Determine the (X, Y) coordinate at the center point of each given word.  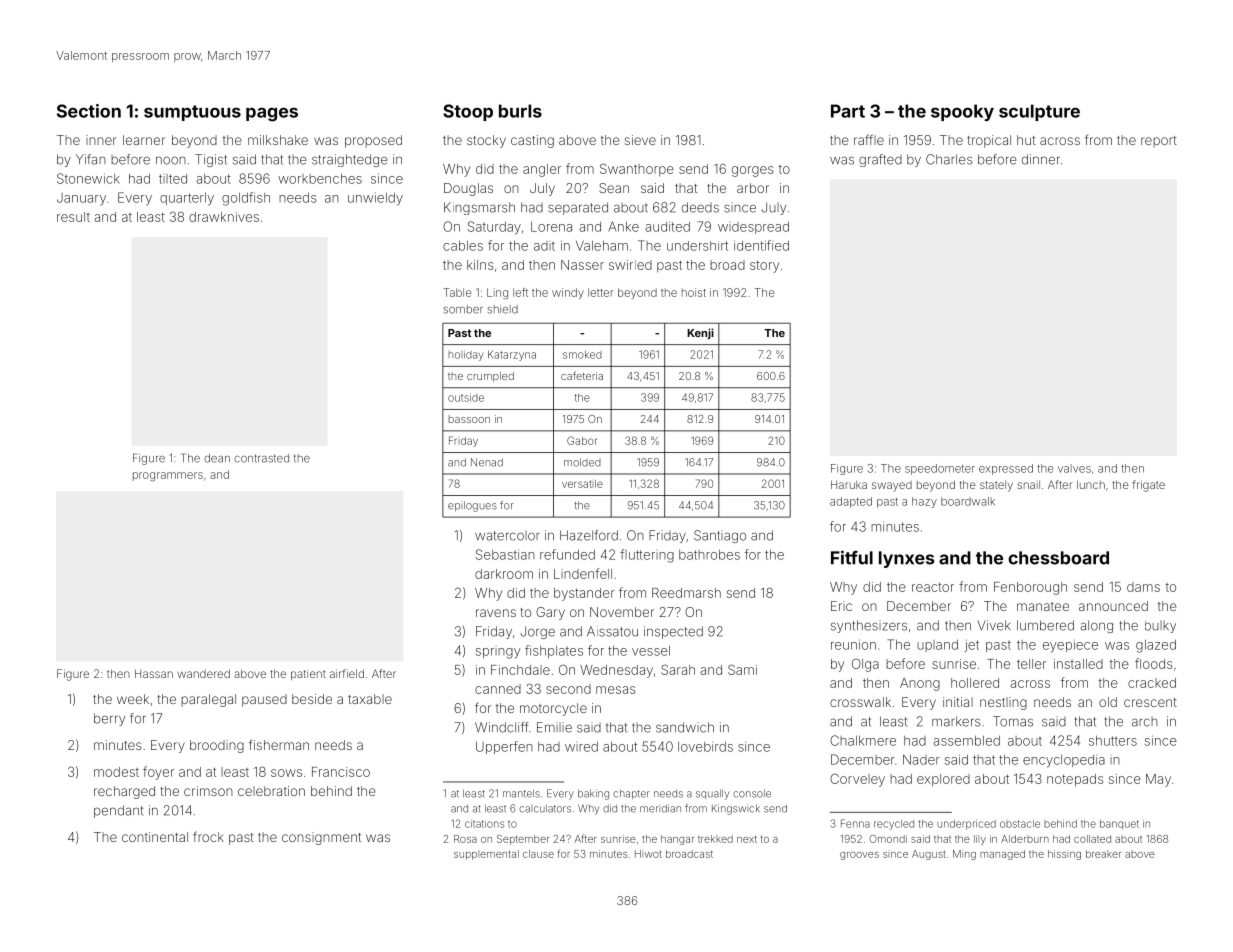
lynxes (906, 559)
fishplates (554, 651)
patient (308, 674)
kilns (480, 265)
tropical (989, 141)
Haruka (849, 484)
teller (1031, 664)
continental (155, 837)
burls (520, 111)
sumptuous (192, 113)
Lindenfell (583, 573)
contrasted (261, 458)
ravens (496, 613)
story (764, 266)
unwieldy (375, 199)
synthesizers (869, 626)
